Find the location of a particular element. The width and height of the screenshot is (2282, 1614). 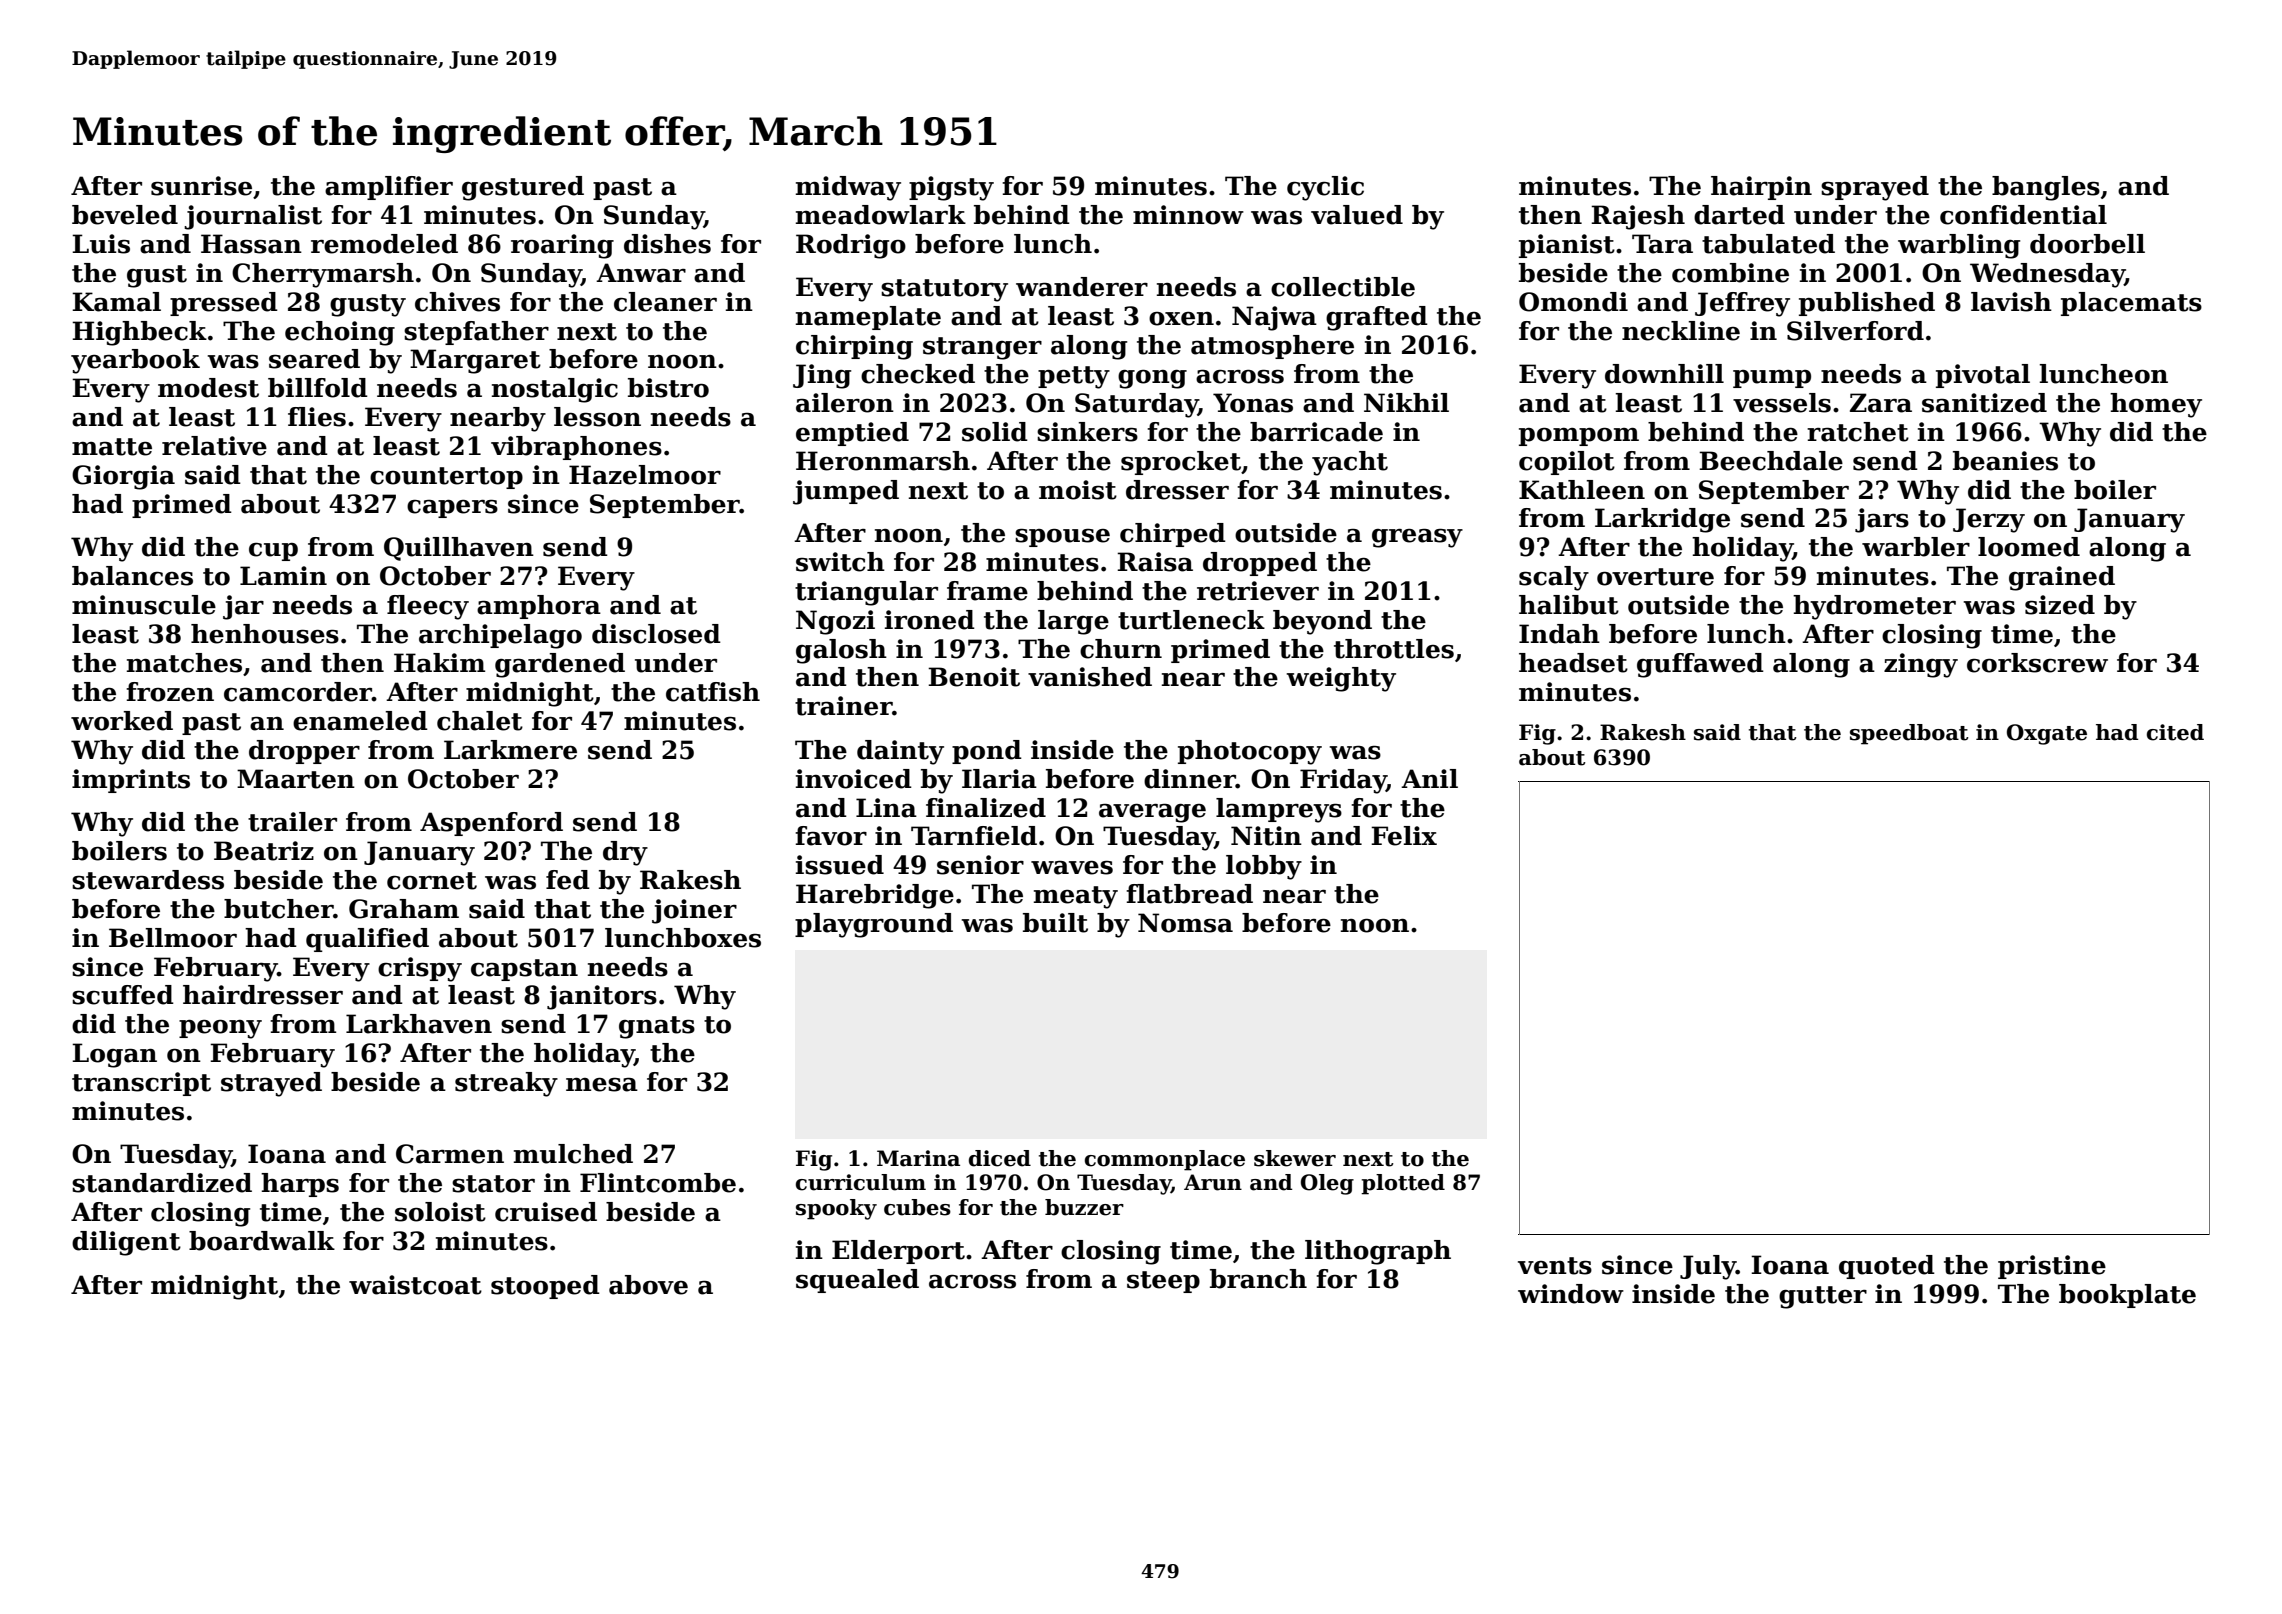

Larkridge is located at coordinates (1662, 520).
